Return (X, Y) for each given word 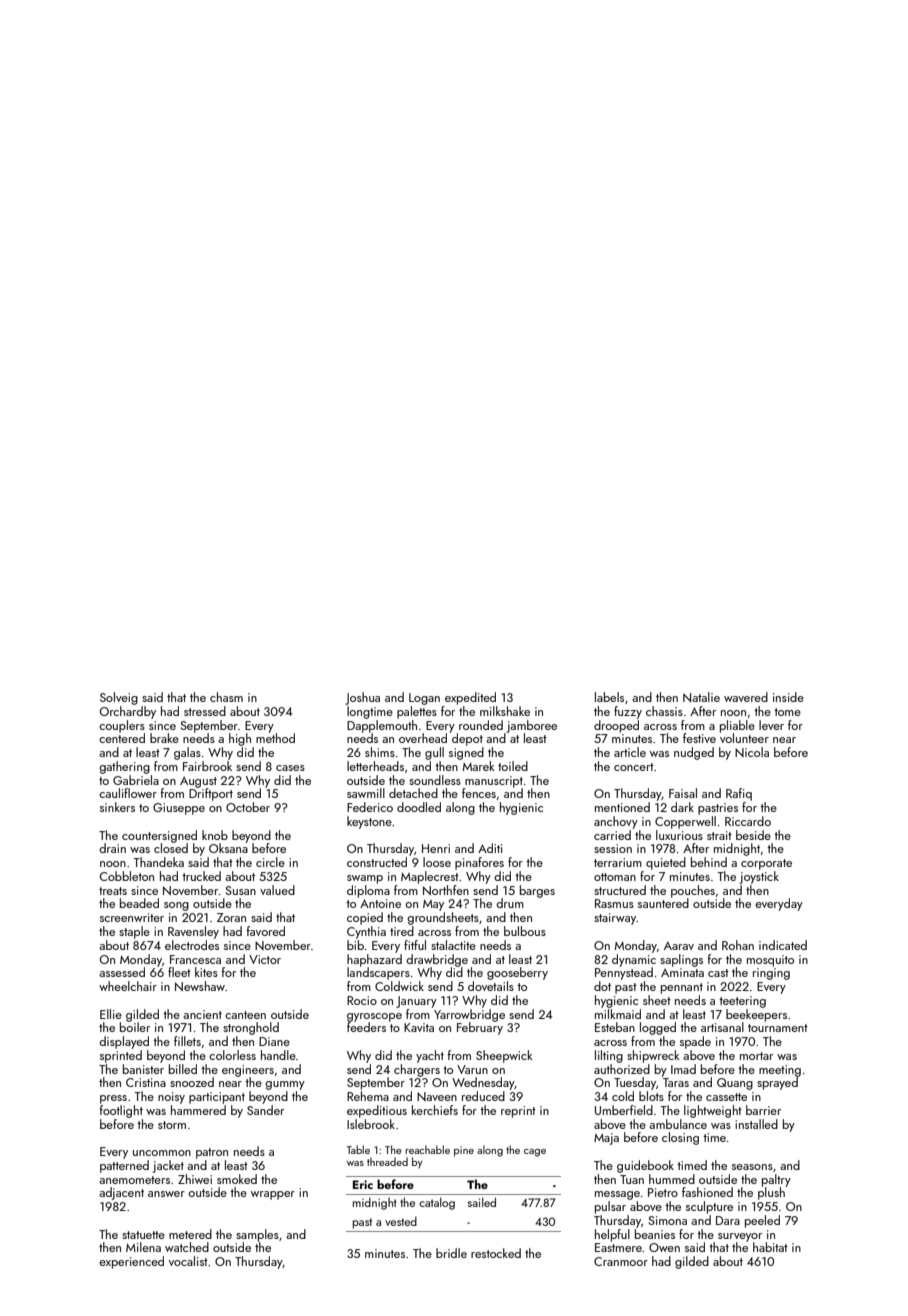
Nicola (752, 752)
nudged (694, 753)
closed (171, 848)
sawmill (366, 793)
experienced (131, 1262)
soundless (435, 780)
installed (756, 1124)
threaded (387, 1161)
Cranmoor (621, 1261)
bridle (451, 1253)
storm (172, 1125)
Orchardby (128, 712)
